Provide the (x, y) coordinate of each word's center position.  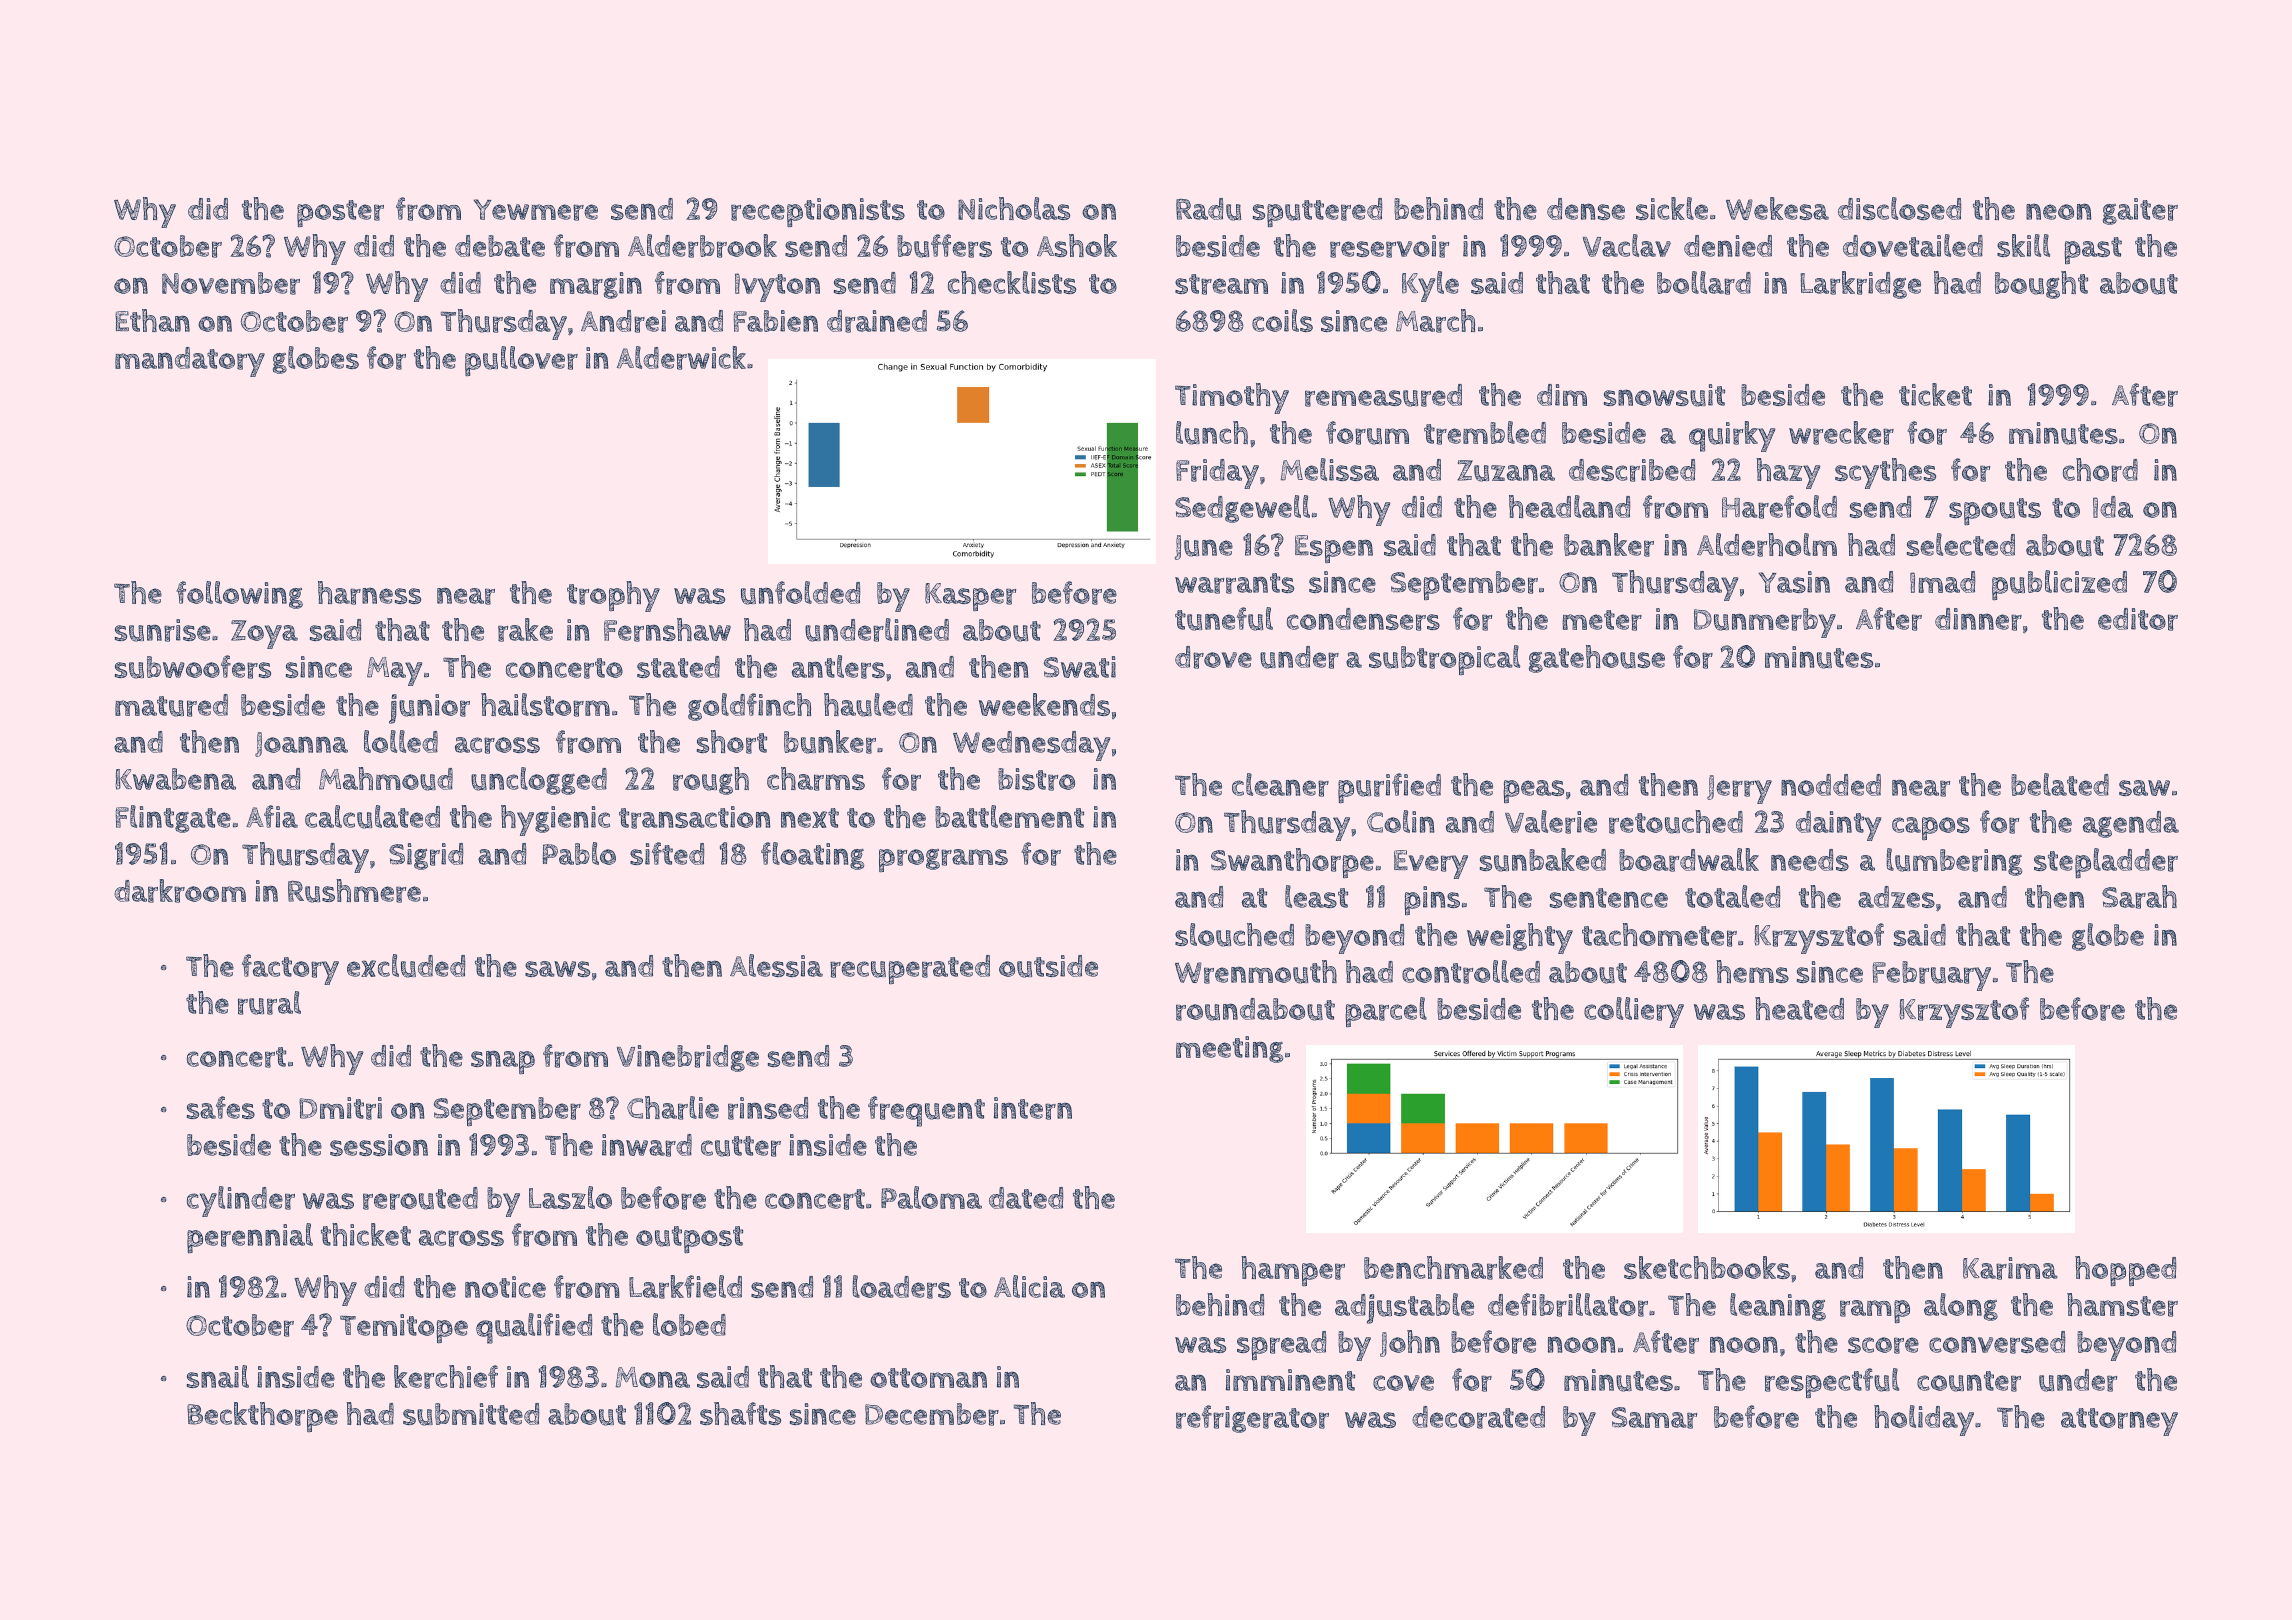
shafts (740, 1413)
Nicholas (1014, 208)
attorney (2119, 1422)
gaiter (2140, 211)
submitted (471, 1414)
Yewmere (535, 210)
